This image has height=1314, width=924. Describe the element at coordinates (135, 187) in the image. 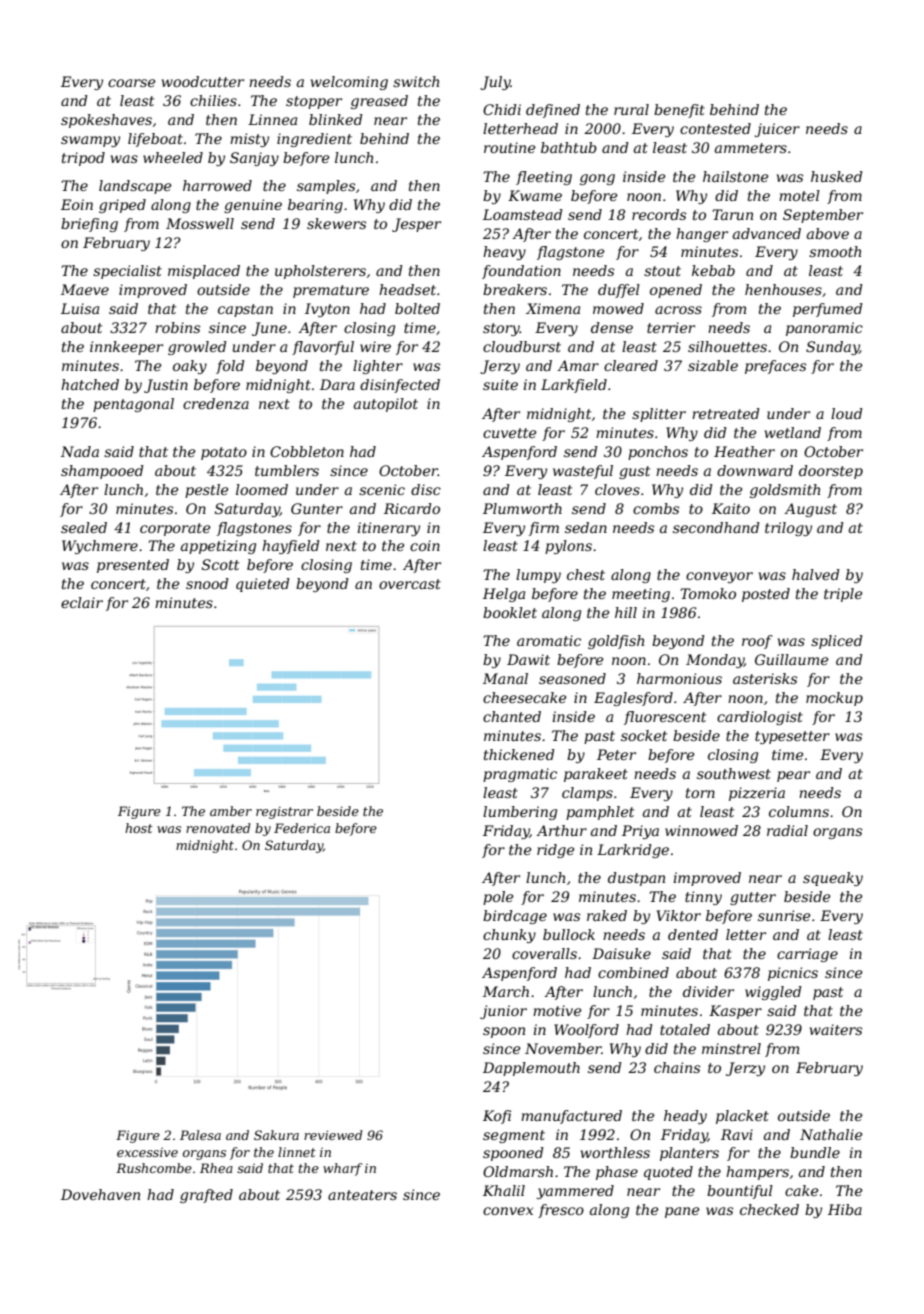

I see `landscape` at that location.
